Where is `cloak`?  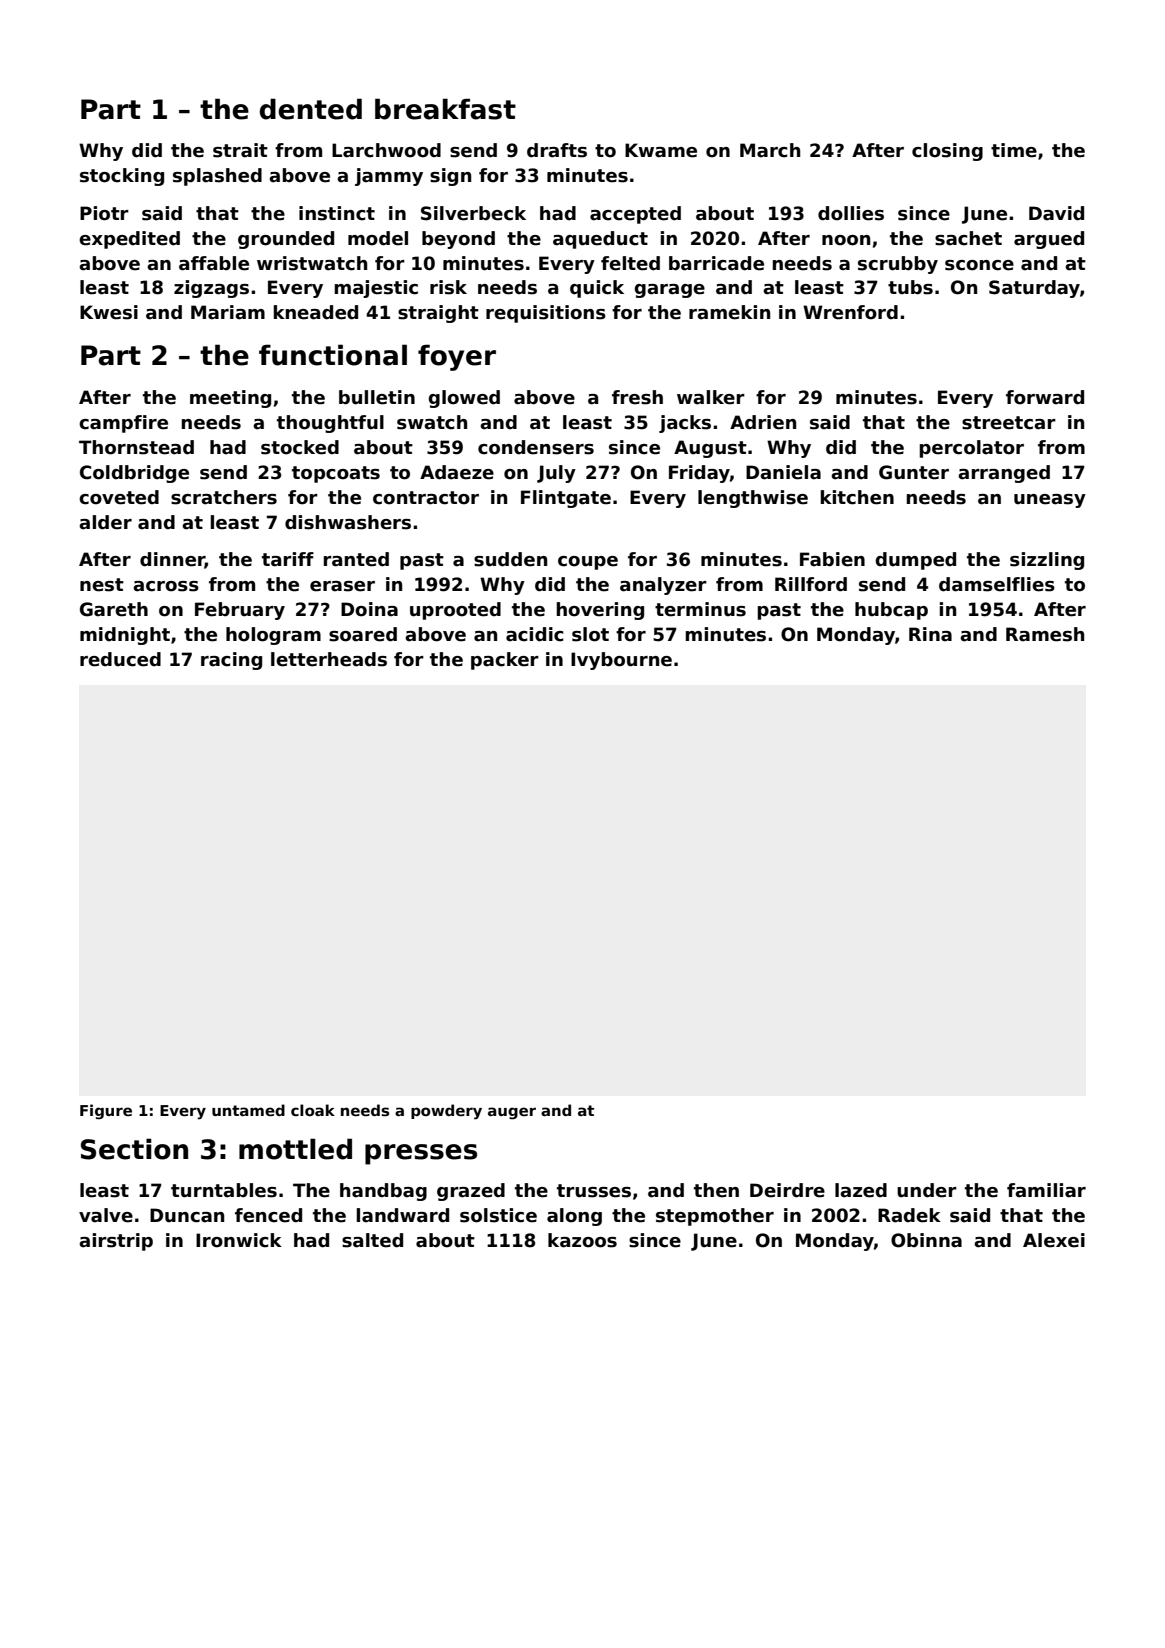
cloak is located at coordinates (313, 1110).
